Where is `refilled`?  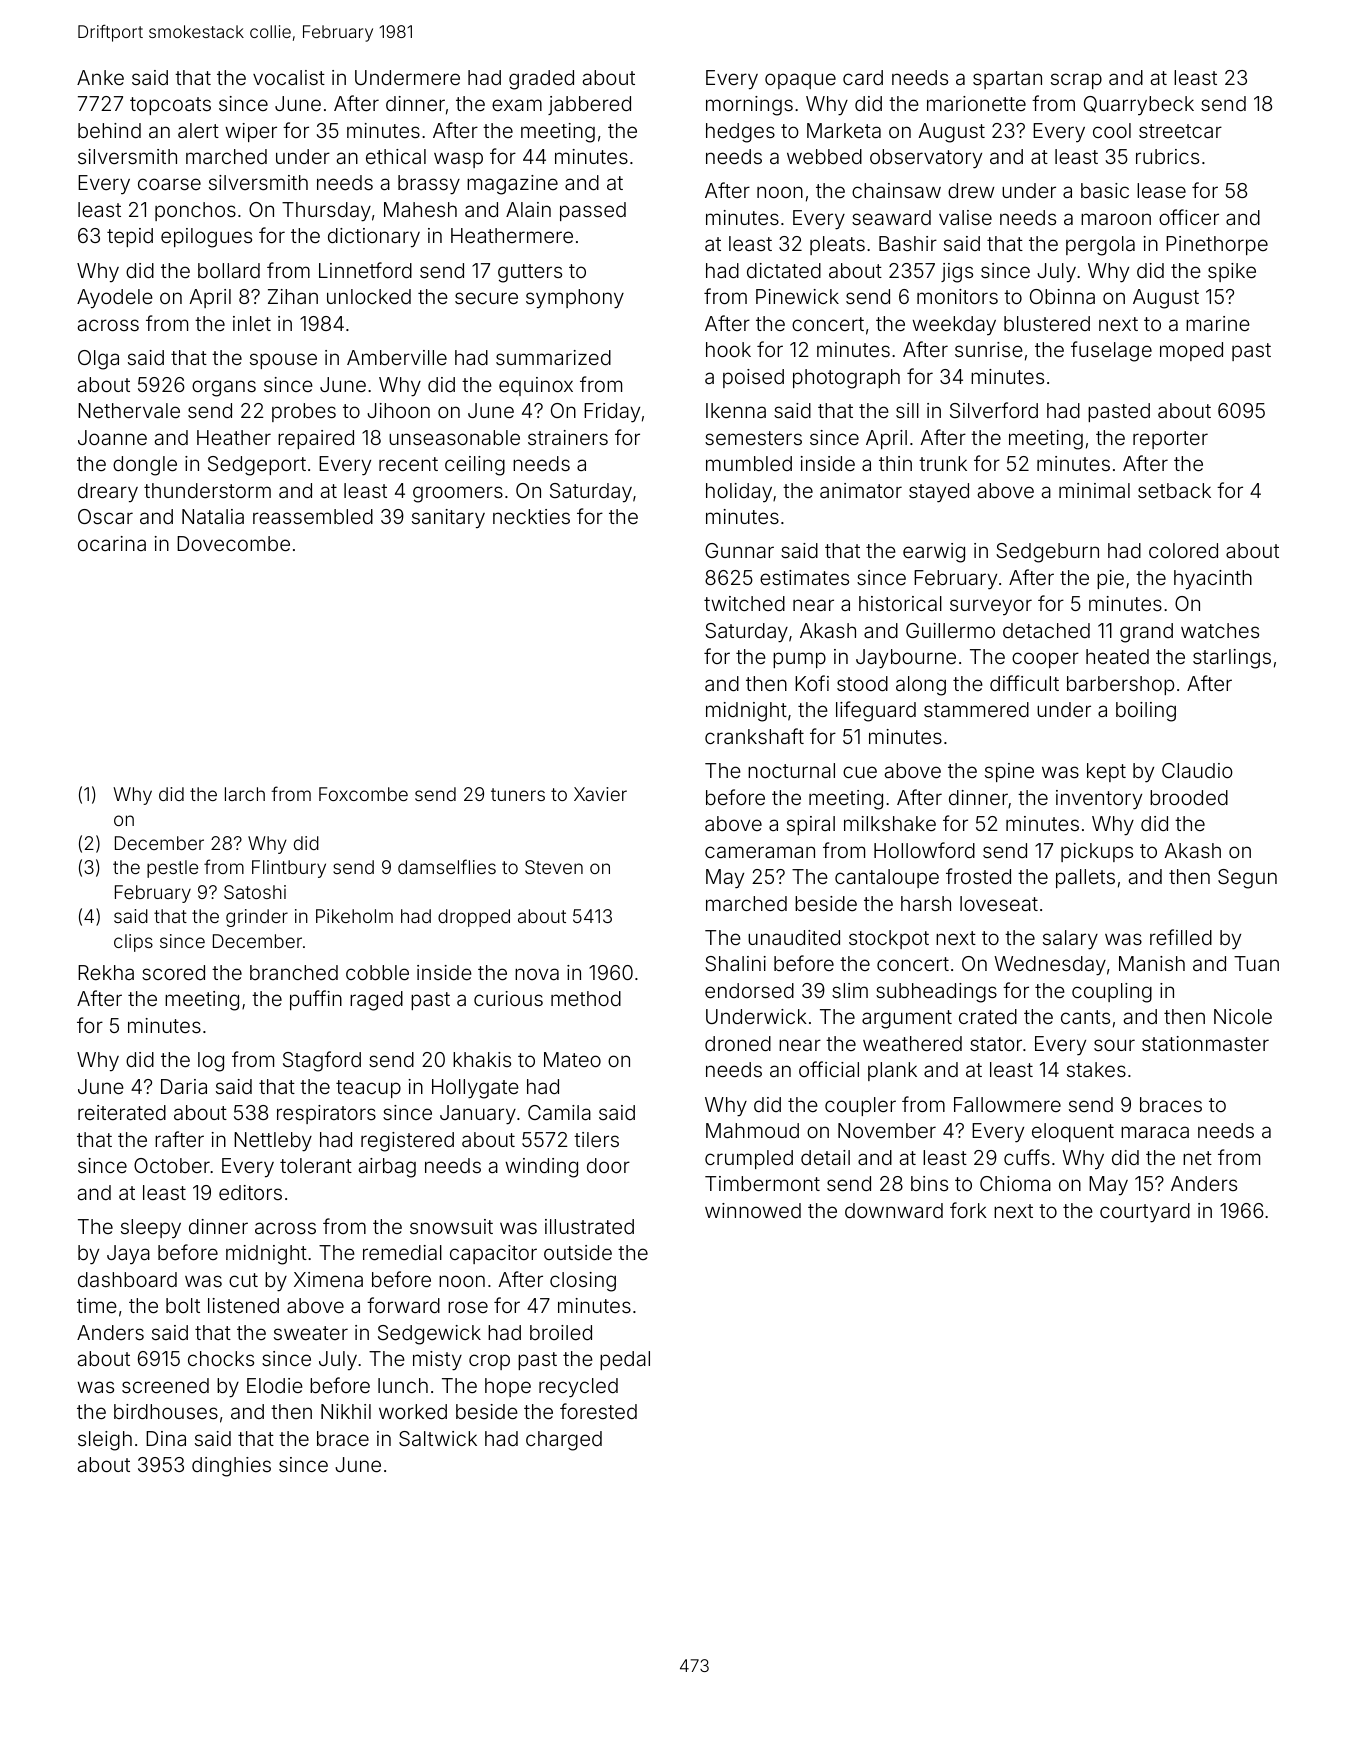
refilled is located at coordinates (1181, 937).
